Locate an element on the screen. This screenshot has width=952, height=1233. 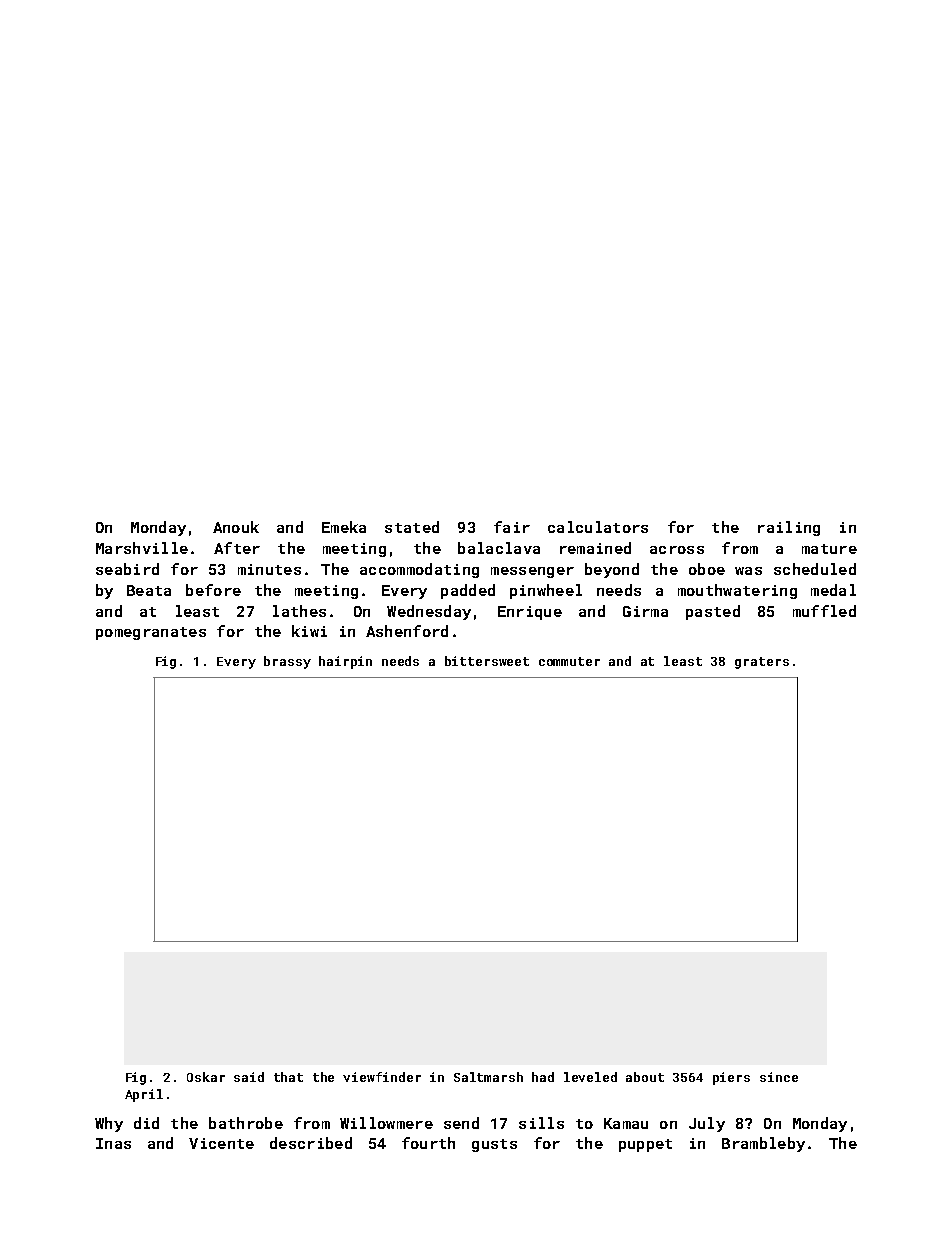
that is located at coordinates (288, 1077).
